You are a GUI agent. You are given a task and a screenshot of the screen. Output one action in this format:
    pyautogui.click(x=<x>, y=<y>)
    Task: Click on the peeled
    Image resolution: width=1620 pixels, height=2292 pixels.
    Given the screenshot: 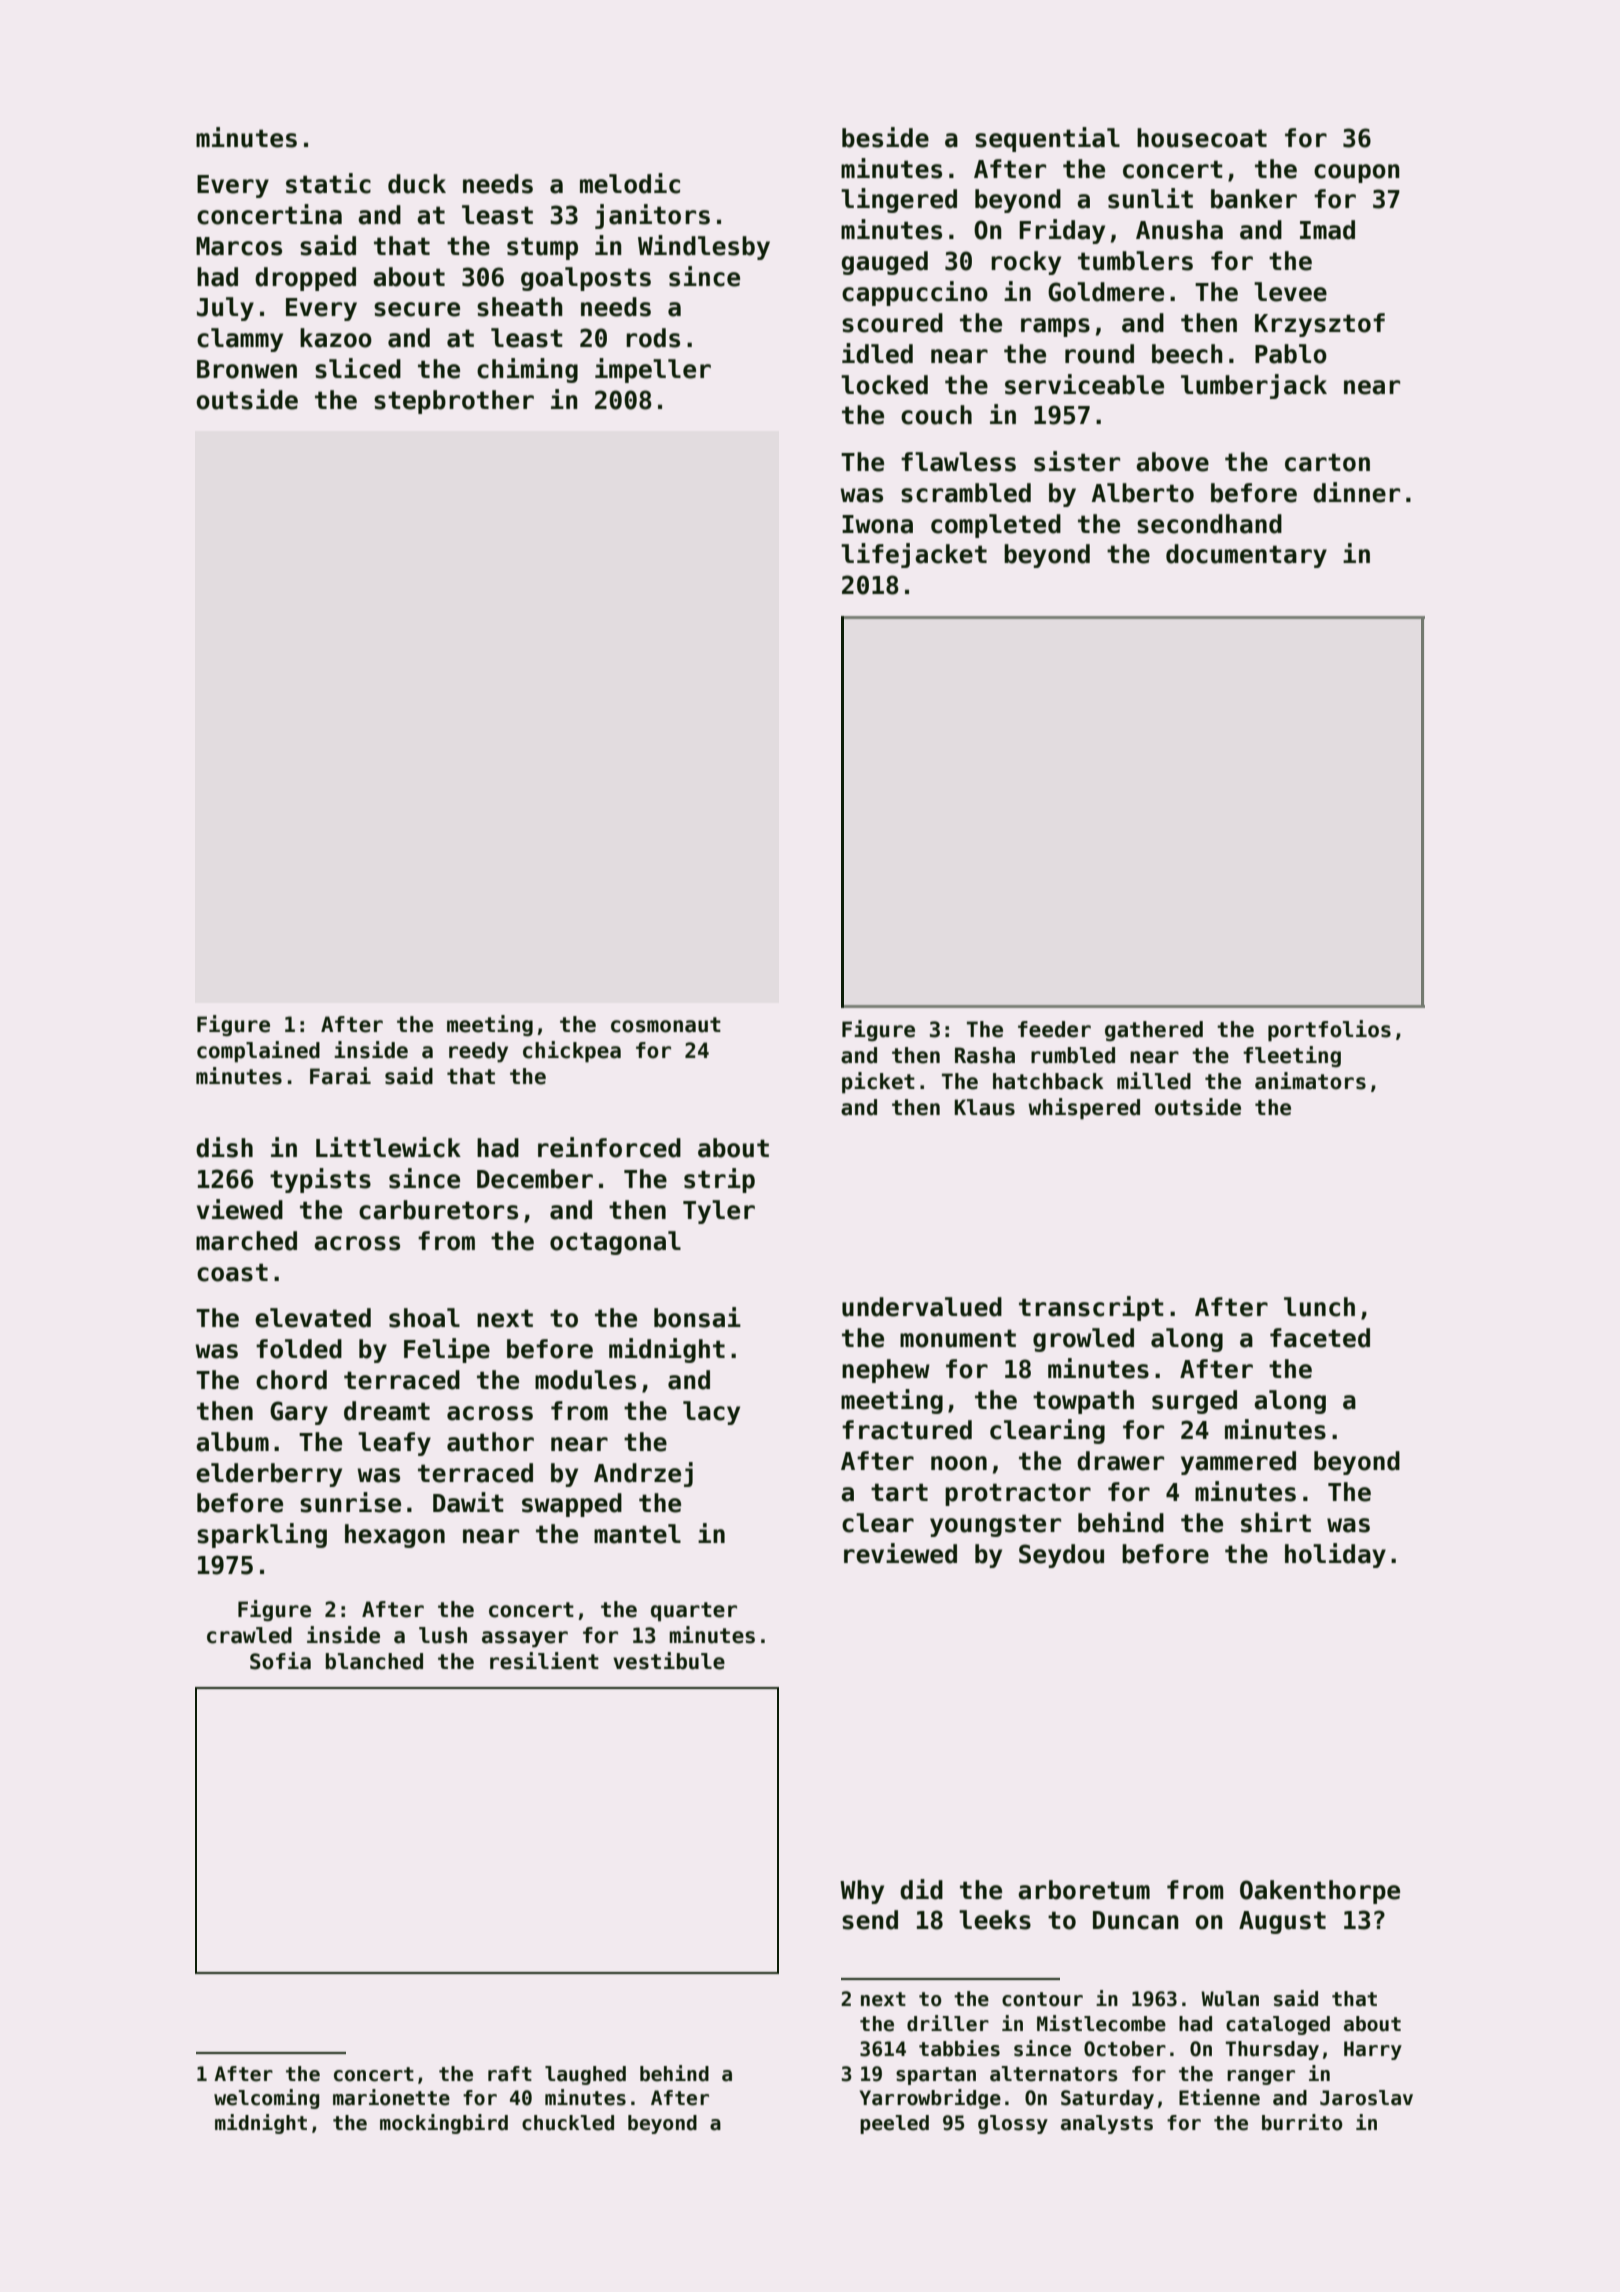 What is the action you would take?
    pyautogui.click(x=894, y=2124)
